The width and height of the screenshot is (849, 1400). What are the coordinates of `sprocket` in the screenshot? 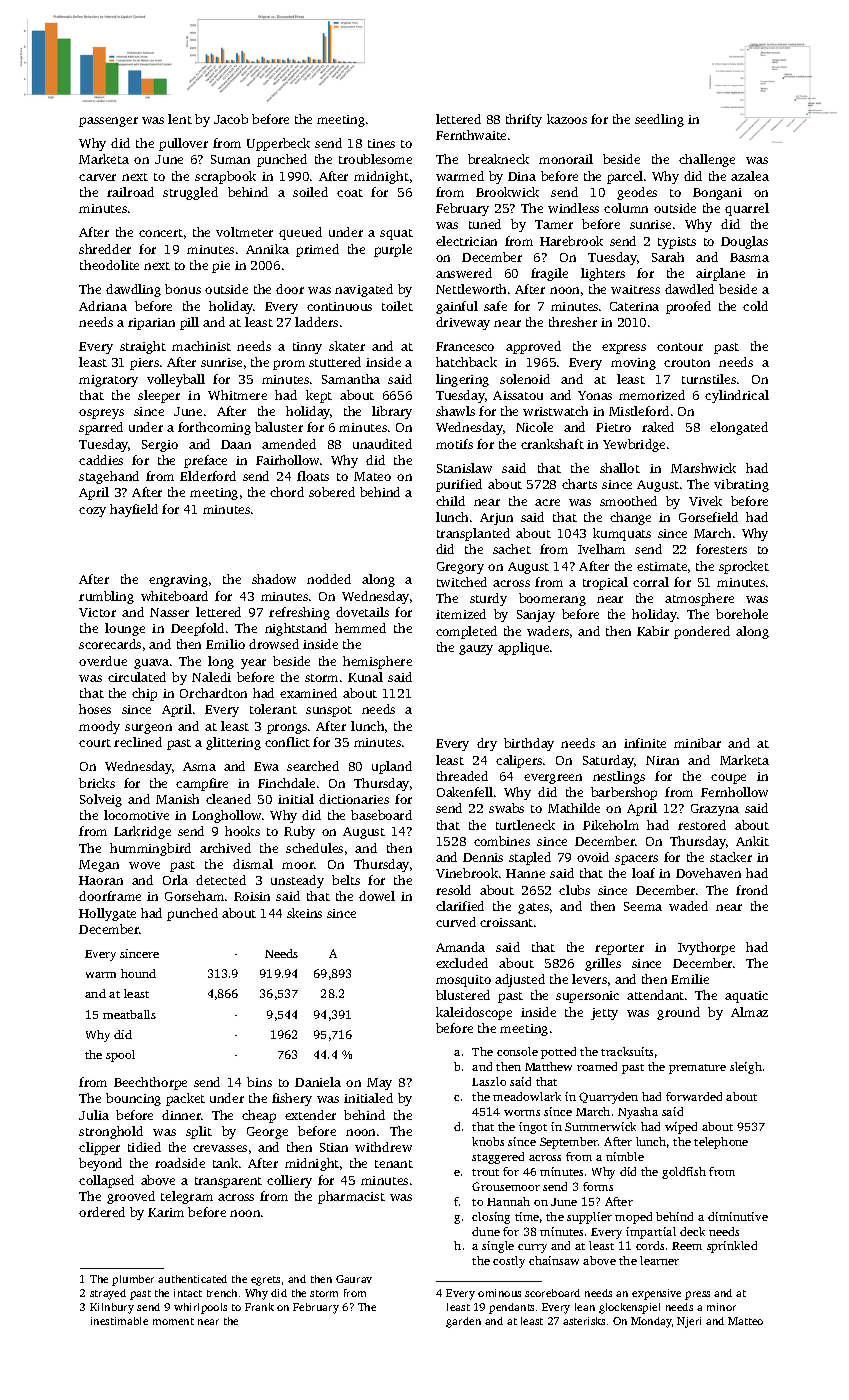 It's located at (744, 567).
